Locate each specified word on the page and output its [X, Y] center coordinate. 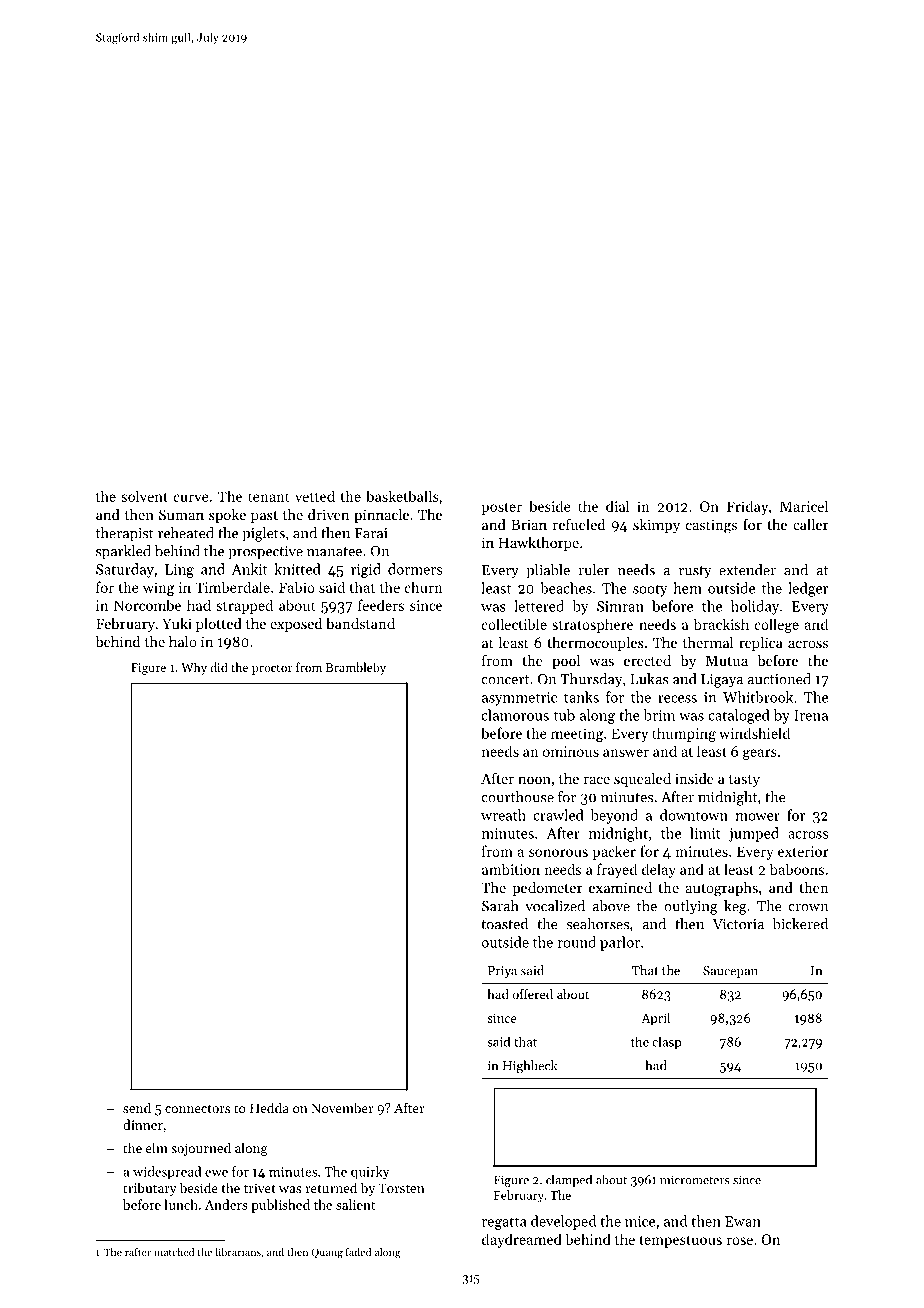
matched [174, 1252]
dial [617, 506]
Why [194, 668]
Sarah [500, 906]
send [137, 1107]
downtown [694, 815]
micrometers [695, 1180]
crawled [559, 815]
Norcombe [147, 605]
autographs [721, 889]
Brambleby [356, 668]
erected [647, 660]
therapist [125, 534]
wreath [503, 815]
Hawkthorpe [538, 544]
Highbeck [530, 1067]
